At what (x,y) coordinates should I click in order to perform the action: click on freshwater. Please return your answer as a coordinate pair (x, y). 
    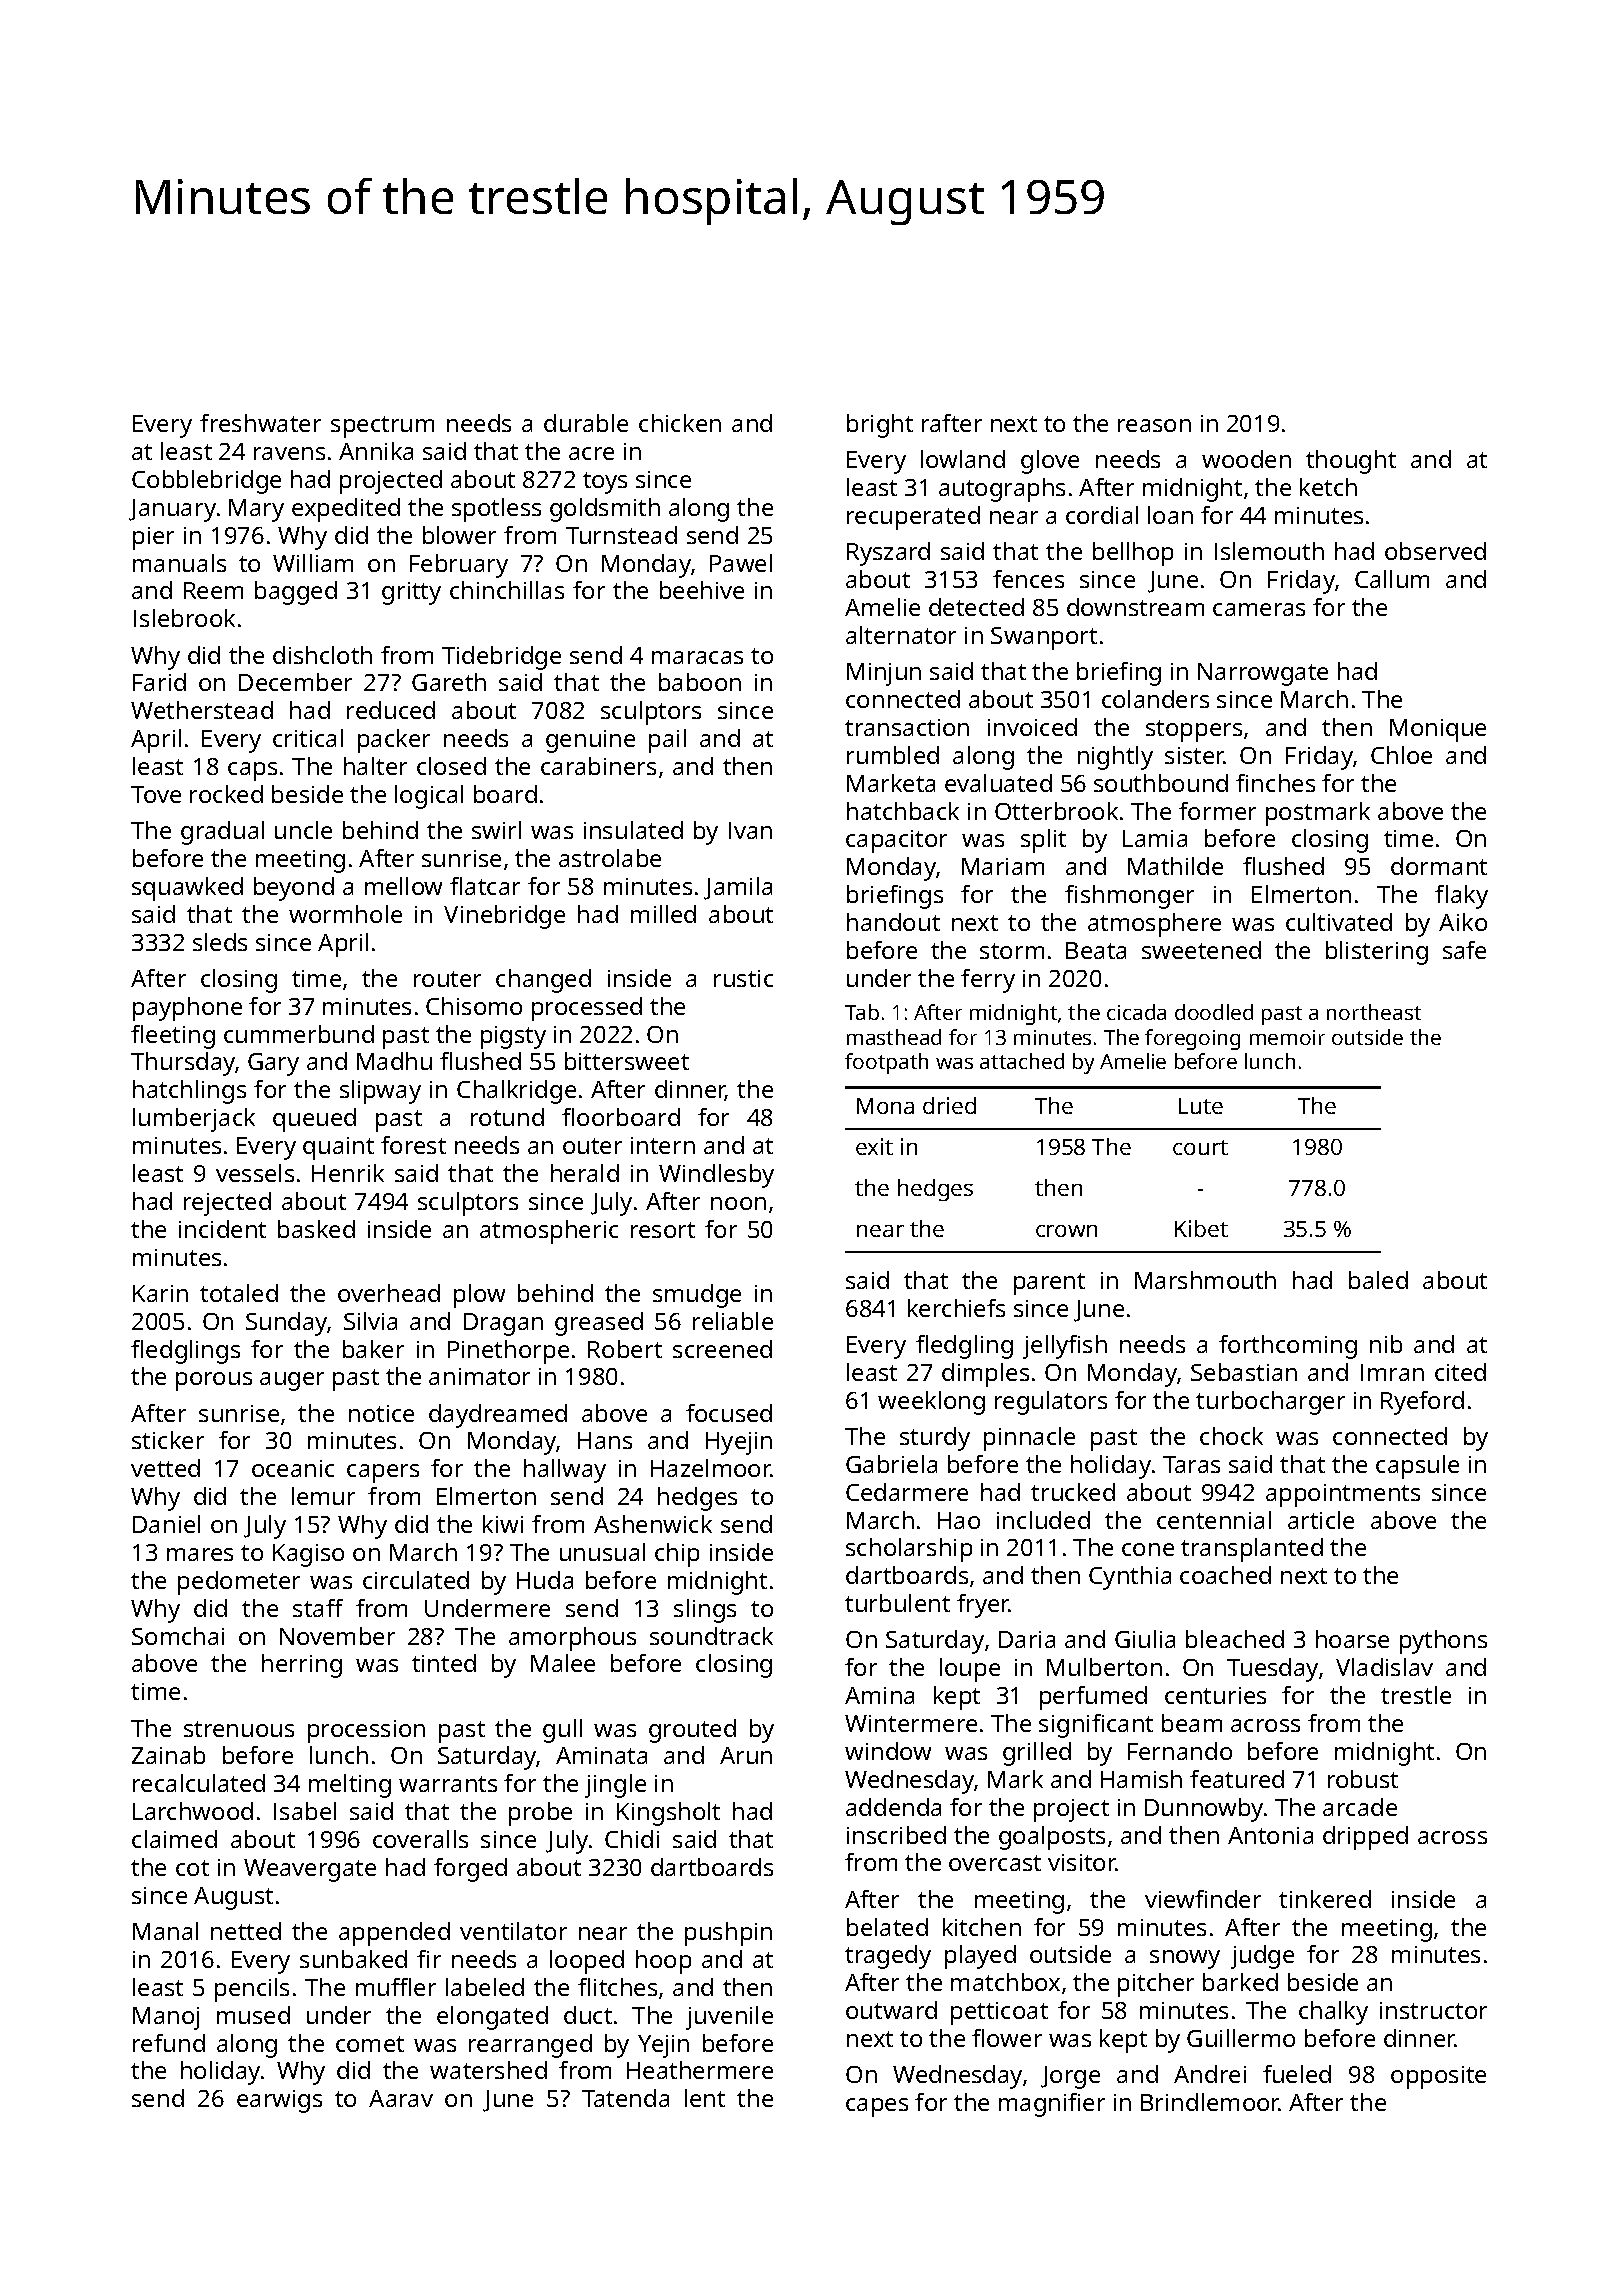
    Looking at the image, I should click on (260, 423).
